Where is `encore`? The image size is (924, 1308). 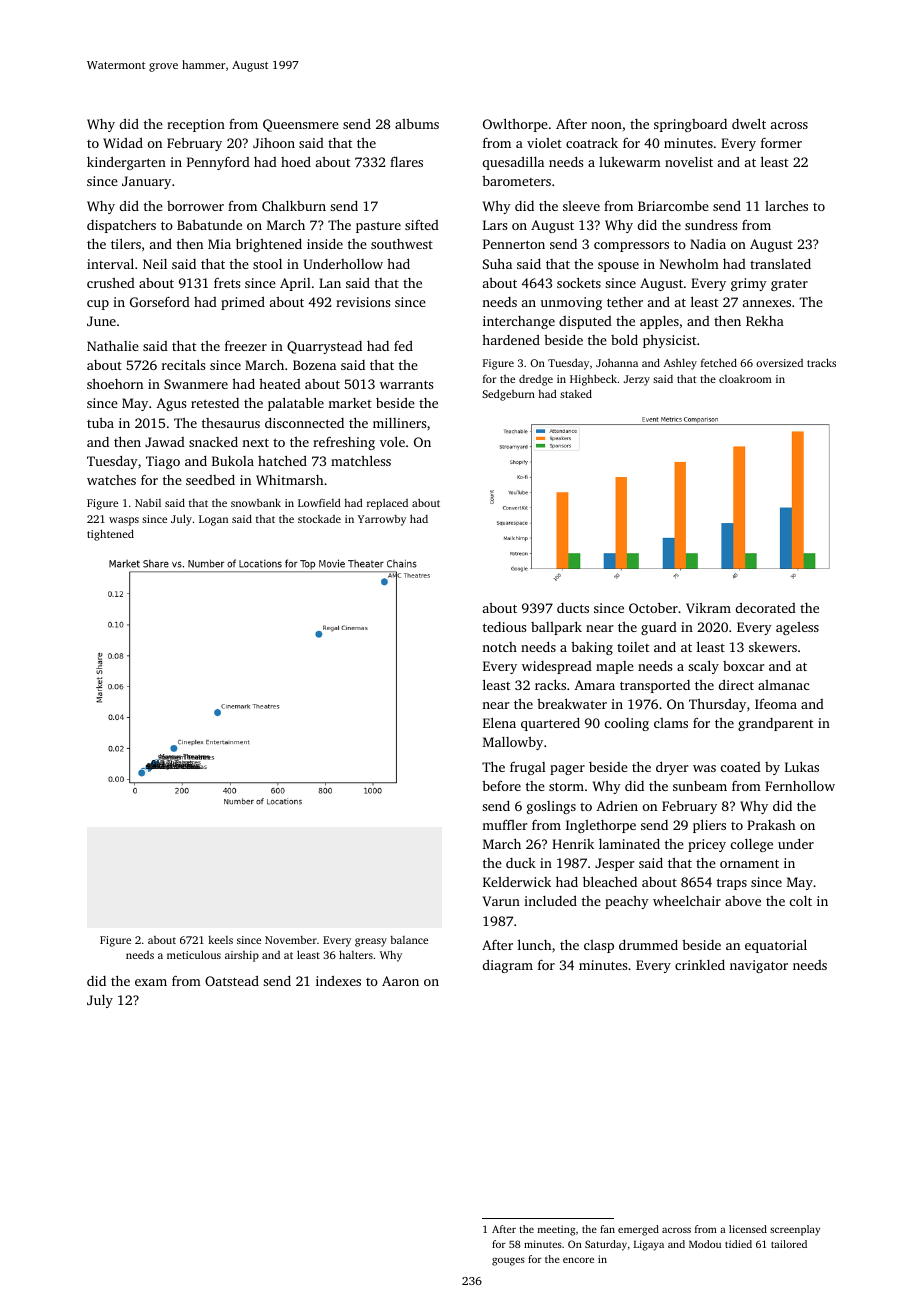 encore is located at coordinates (578, 1260).
